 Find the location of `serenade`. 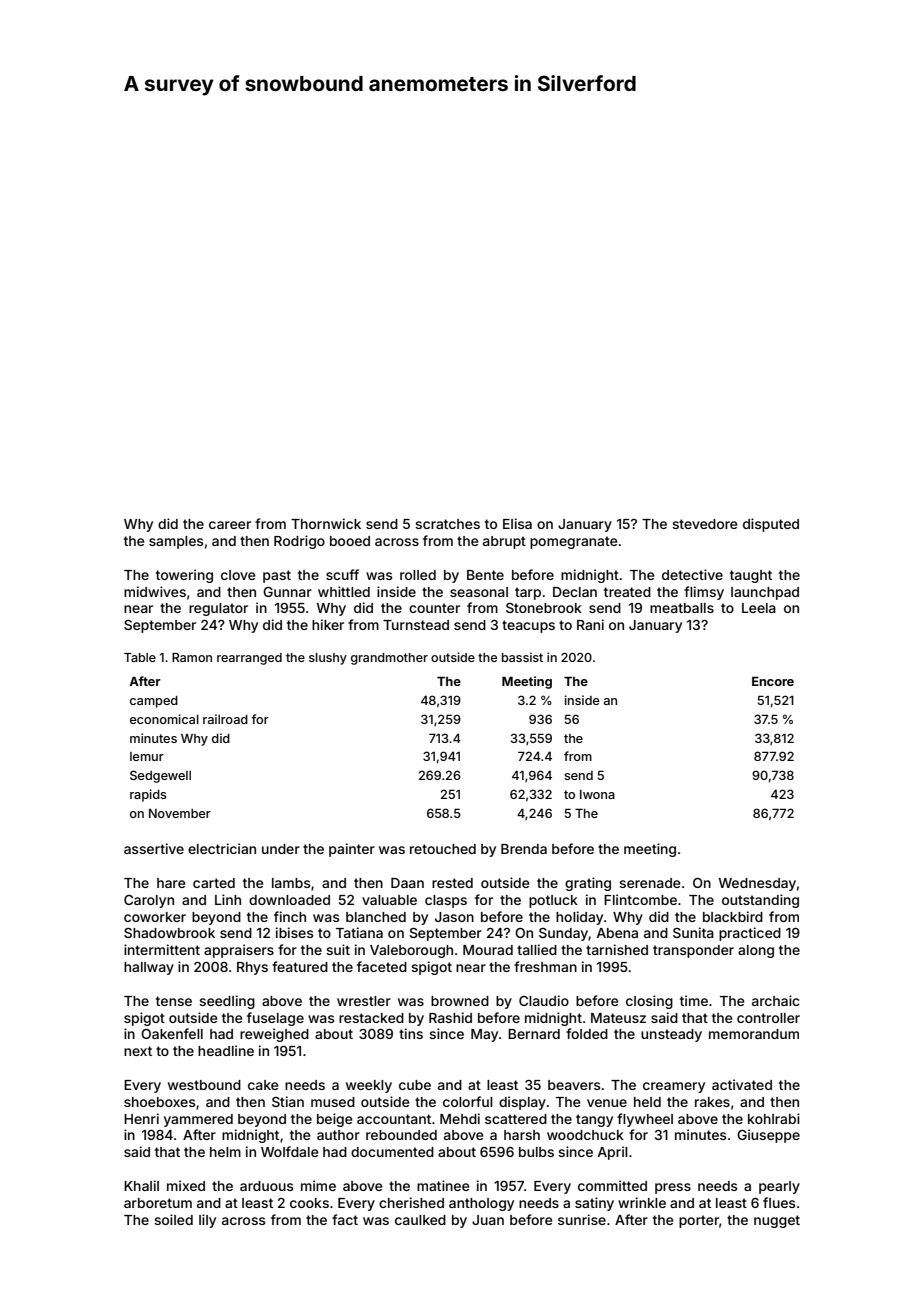

serenade is located at coordinates (649, 883).
